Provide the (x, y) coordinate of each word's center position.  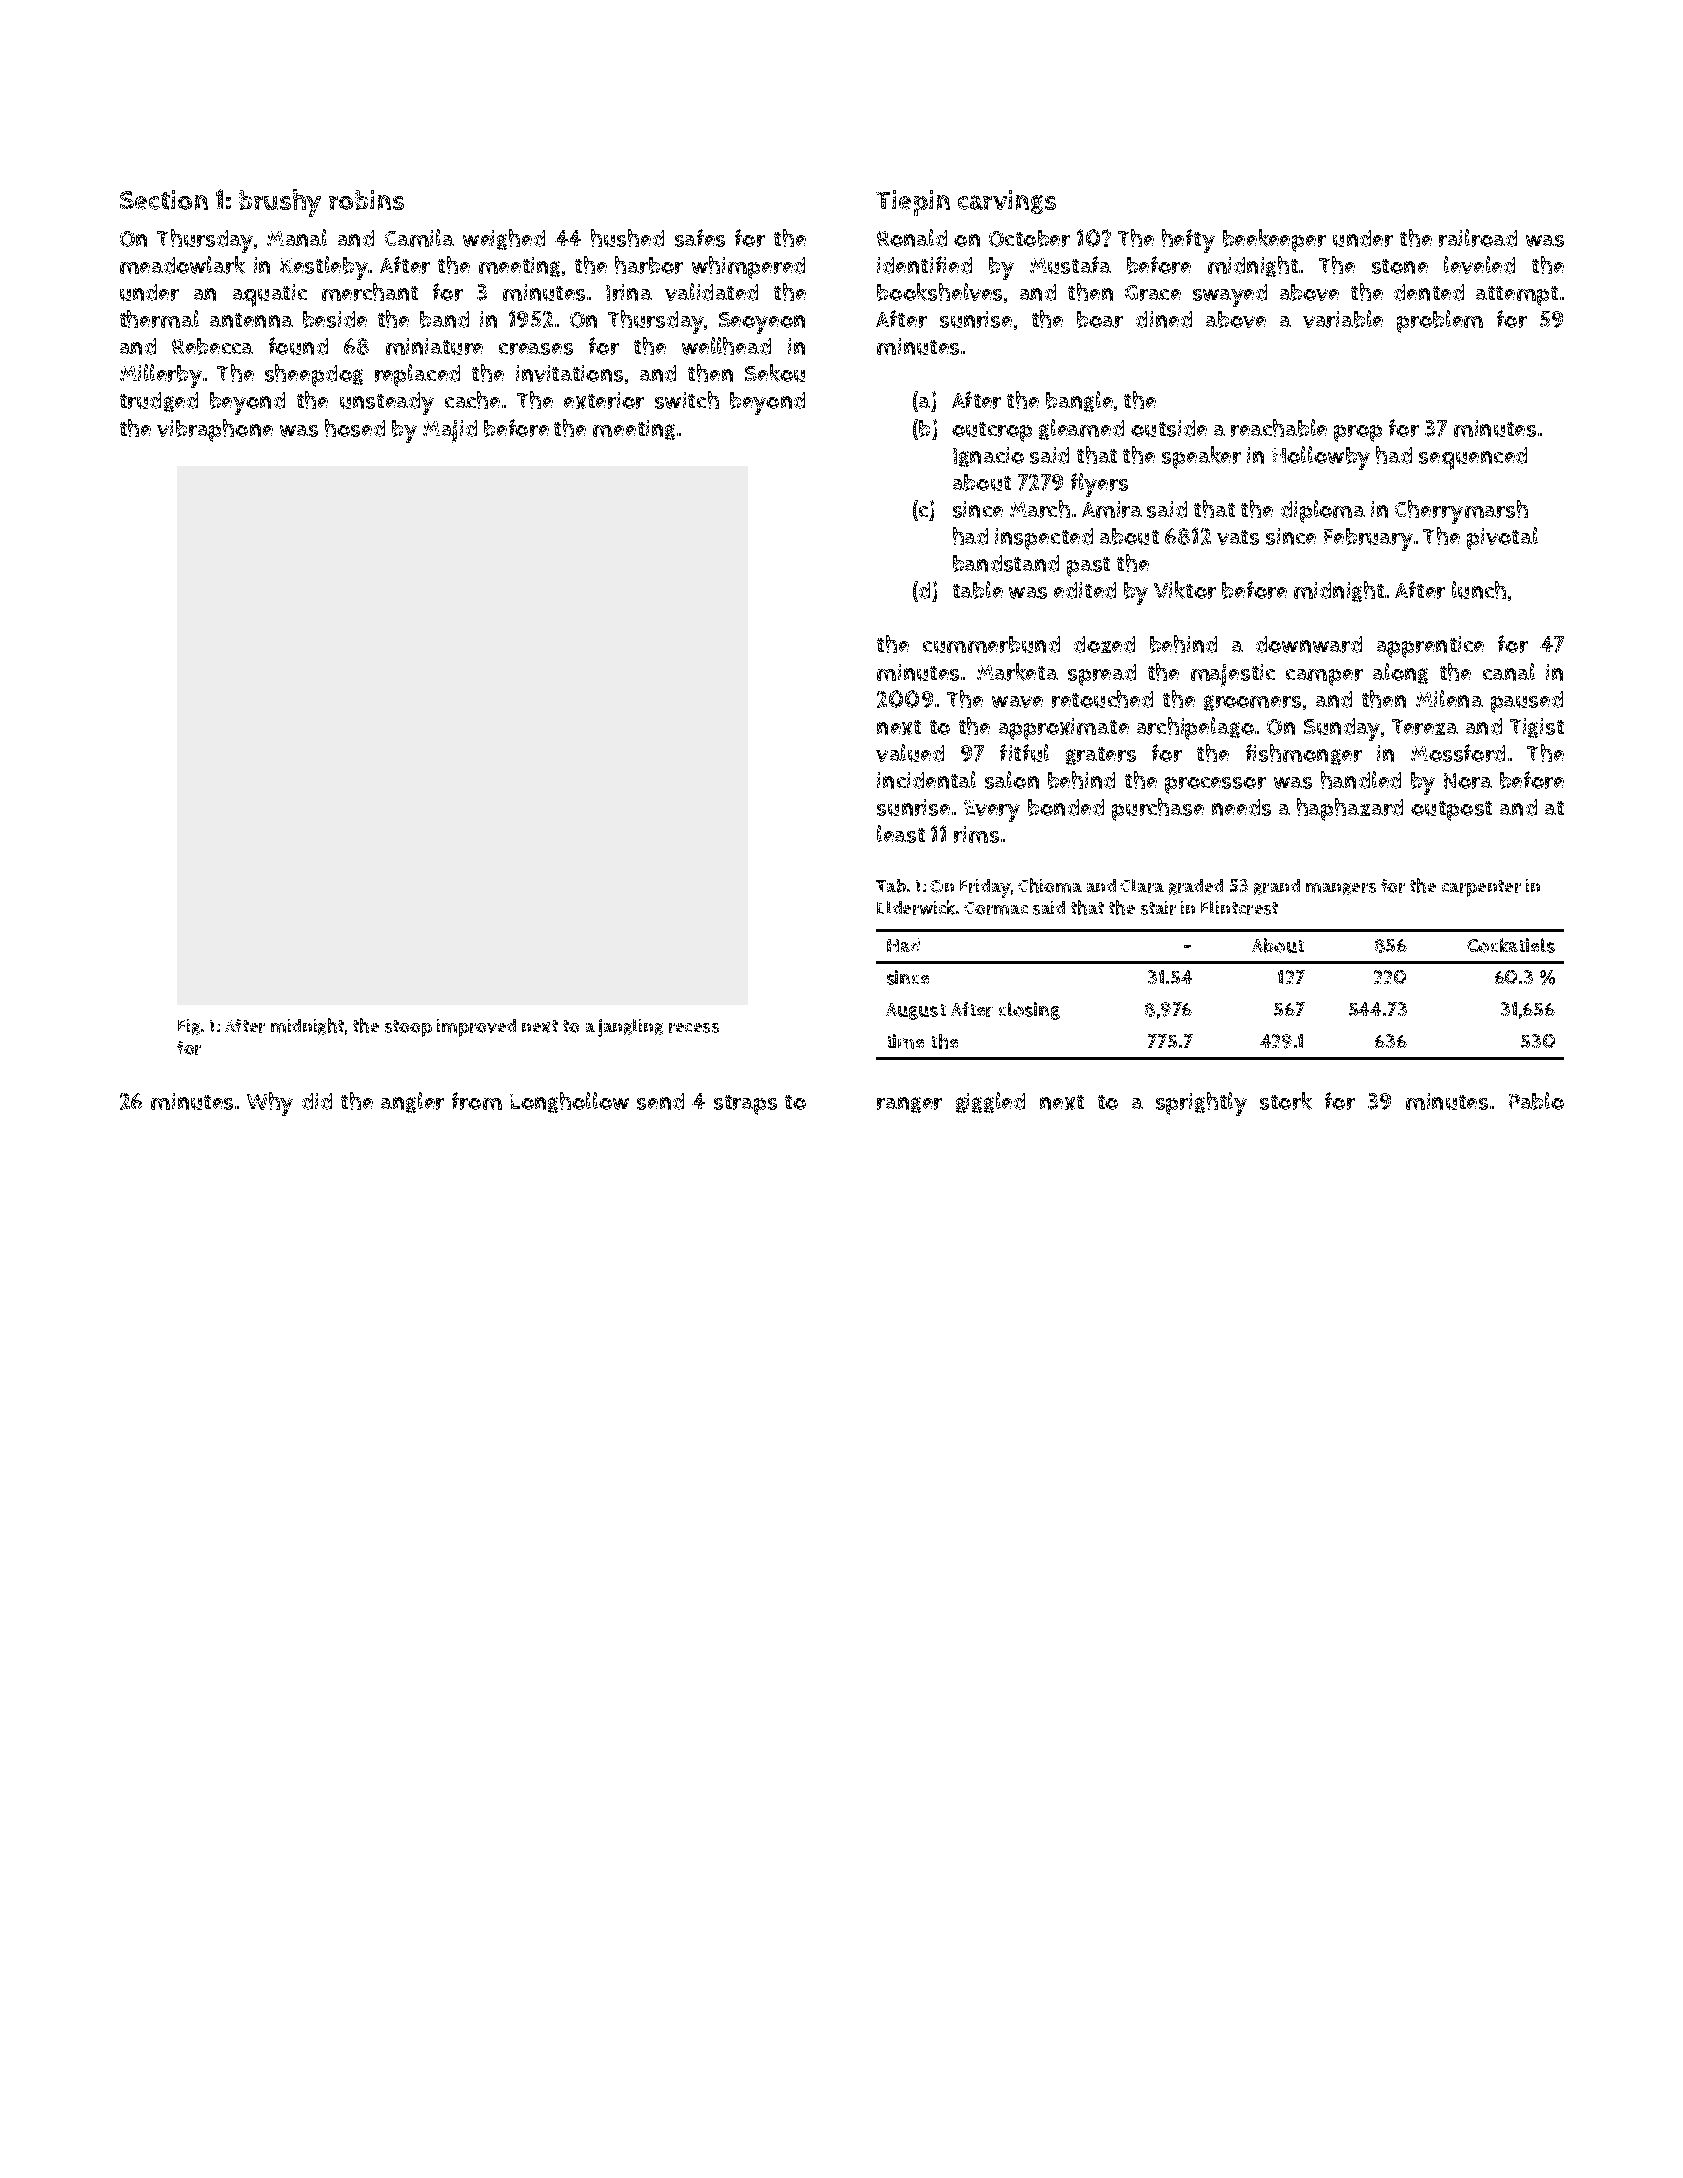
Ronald (912, 238)
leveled (1479, 265)
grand (1277, 887)
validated (711, 292)
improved (476, 1028)
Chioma (1050, 885)
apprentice (1430, 647)
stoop (408, 1028)
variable (1343, 319)
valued (910, 753)
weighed (504, 239)
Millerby (161, 376)
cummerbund (991, 644)
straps (745, 1105)
